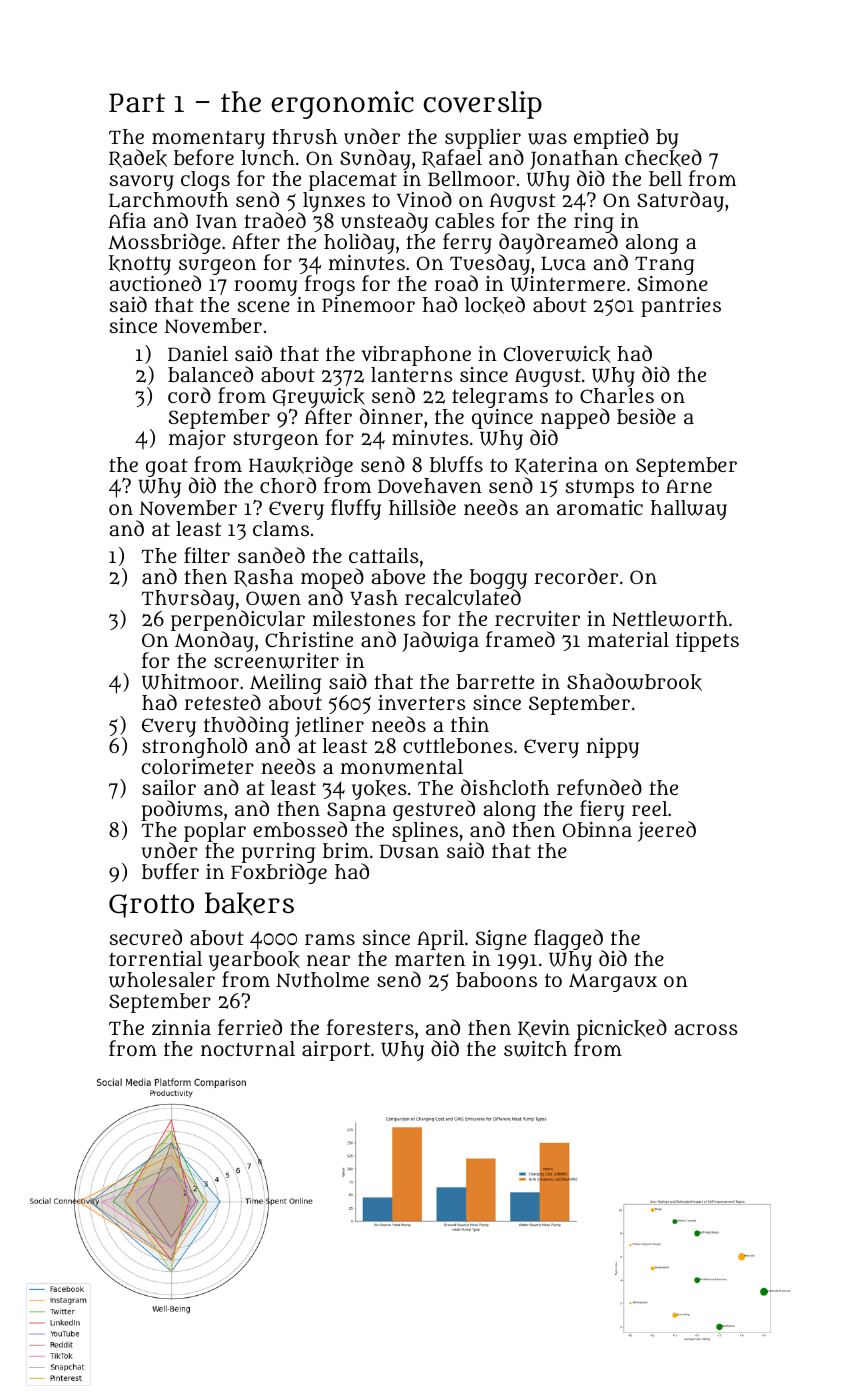  I want to click on coverslip, so click(483, 105).
